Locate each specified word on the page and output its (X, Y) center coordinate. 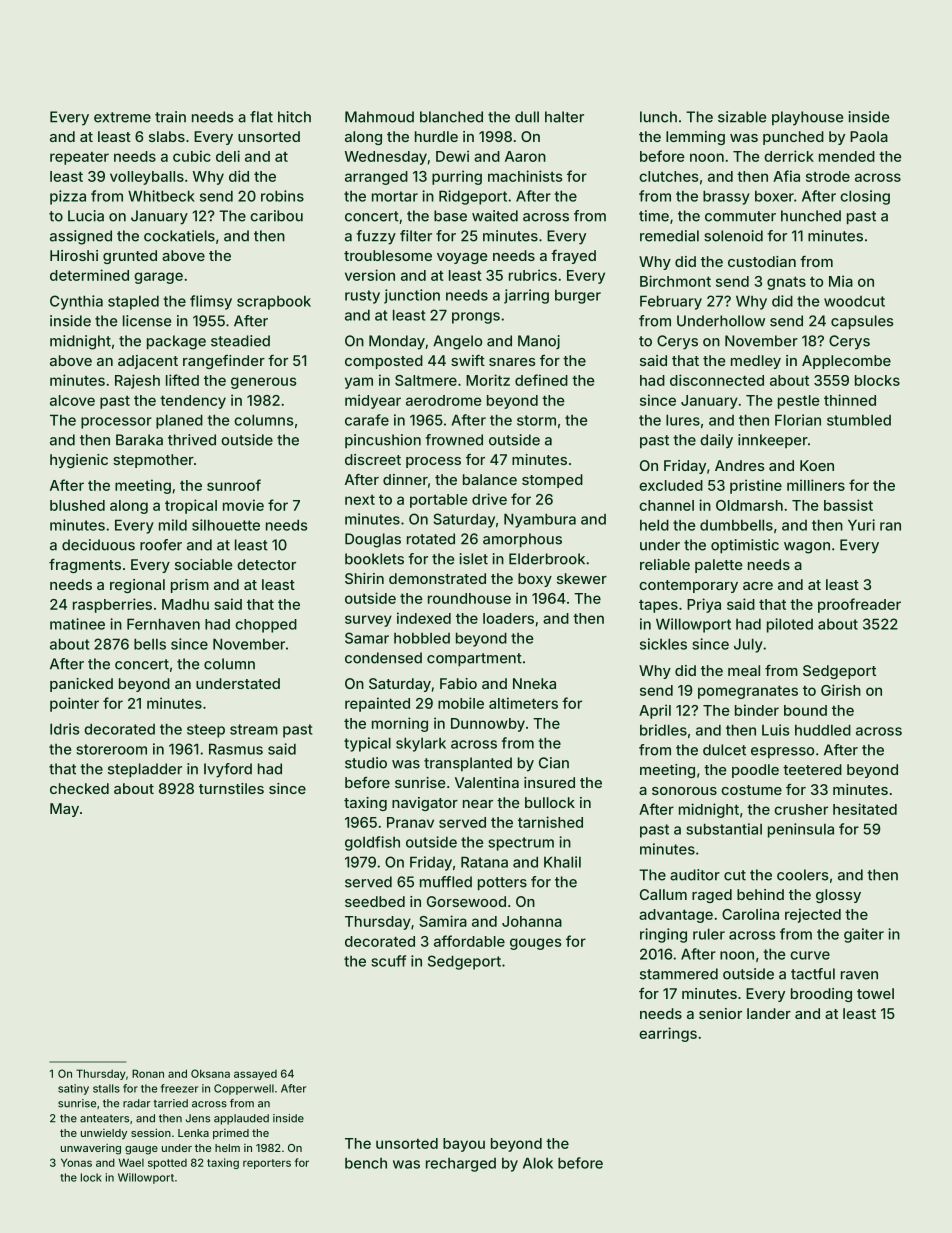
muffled (446, 882)
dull (527, 117)
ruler (709, 934)
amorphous (522, 540)
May (64, 810)
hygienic (79, 461)
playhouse (807, 118)
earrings (668, 1034)
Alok (538, 1163)
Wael (131, 1162)
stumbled (859, 420)
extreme (122, 117)
